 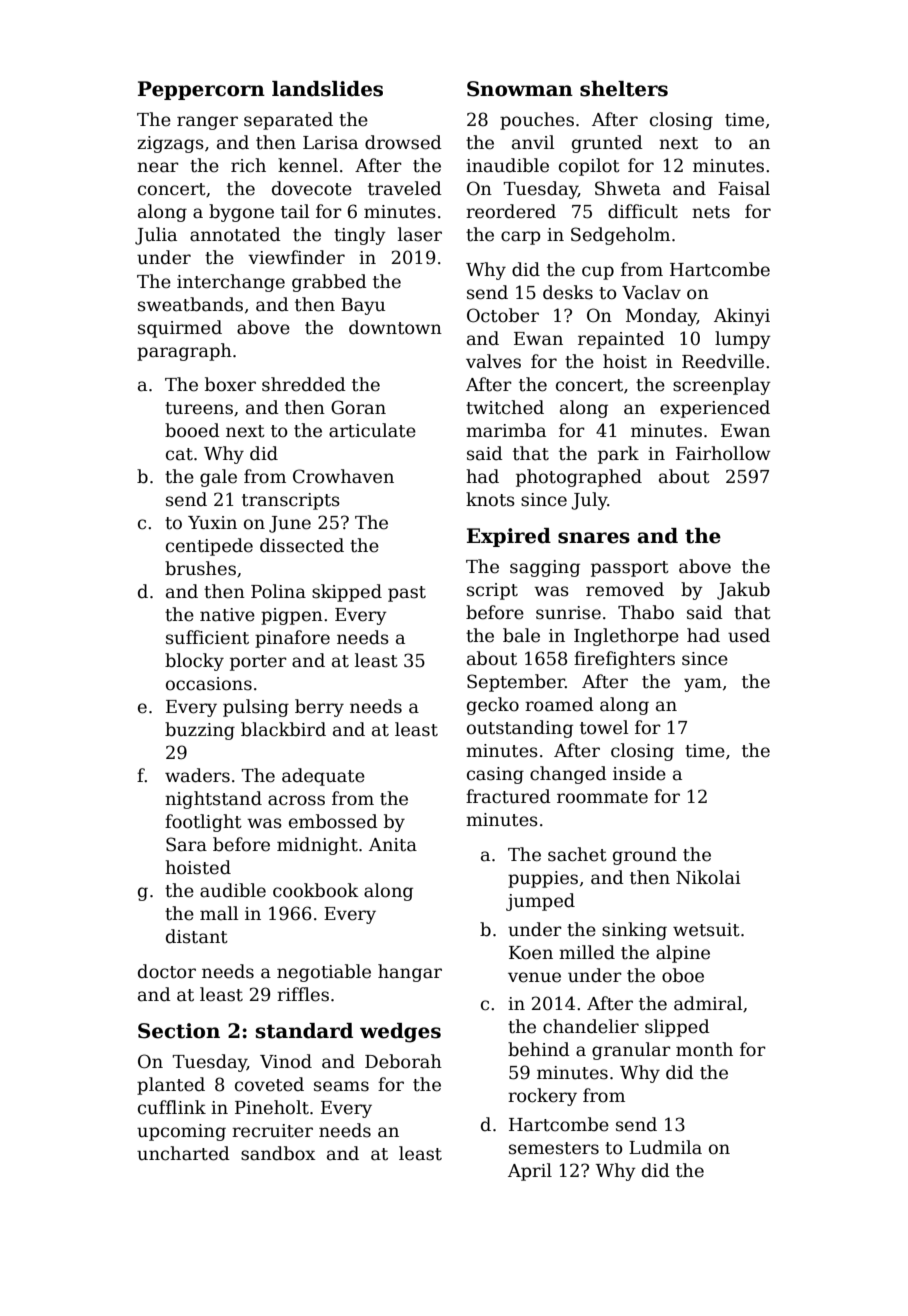 I want to click on sandbox, so click(x=278, y=1153).
